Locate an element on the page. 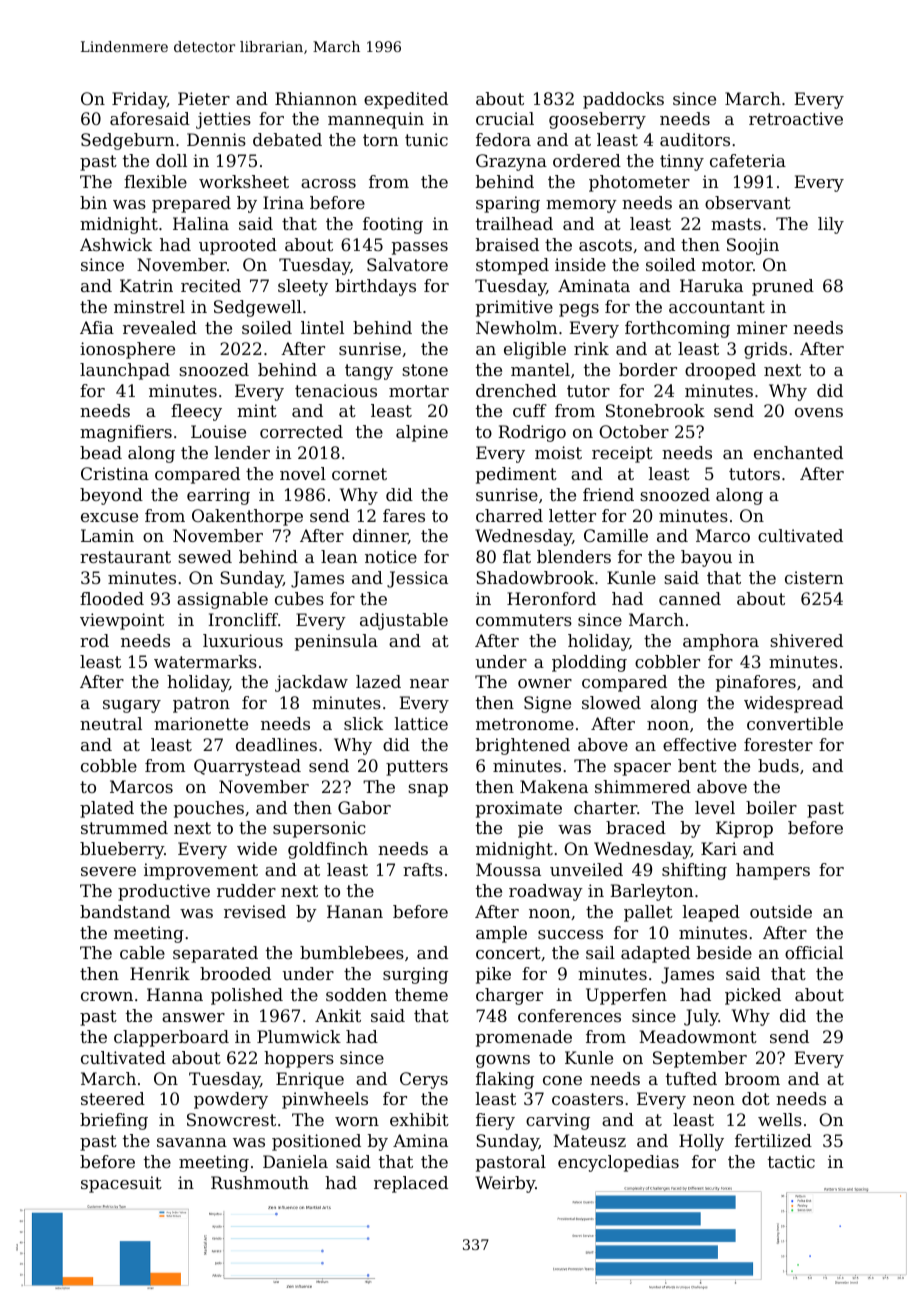  slick is located at coordinates (363, 723).
